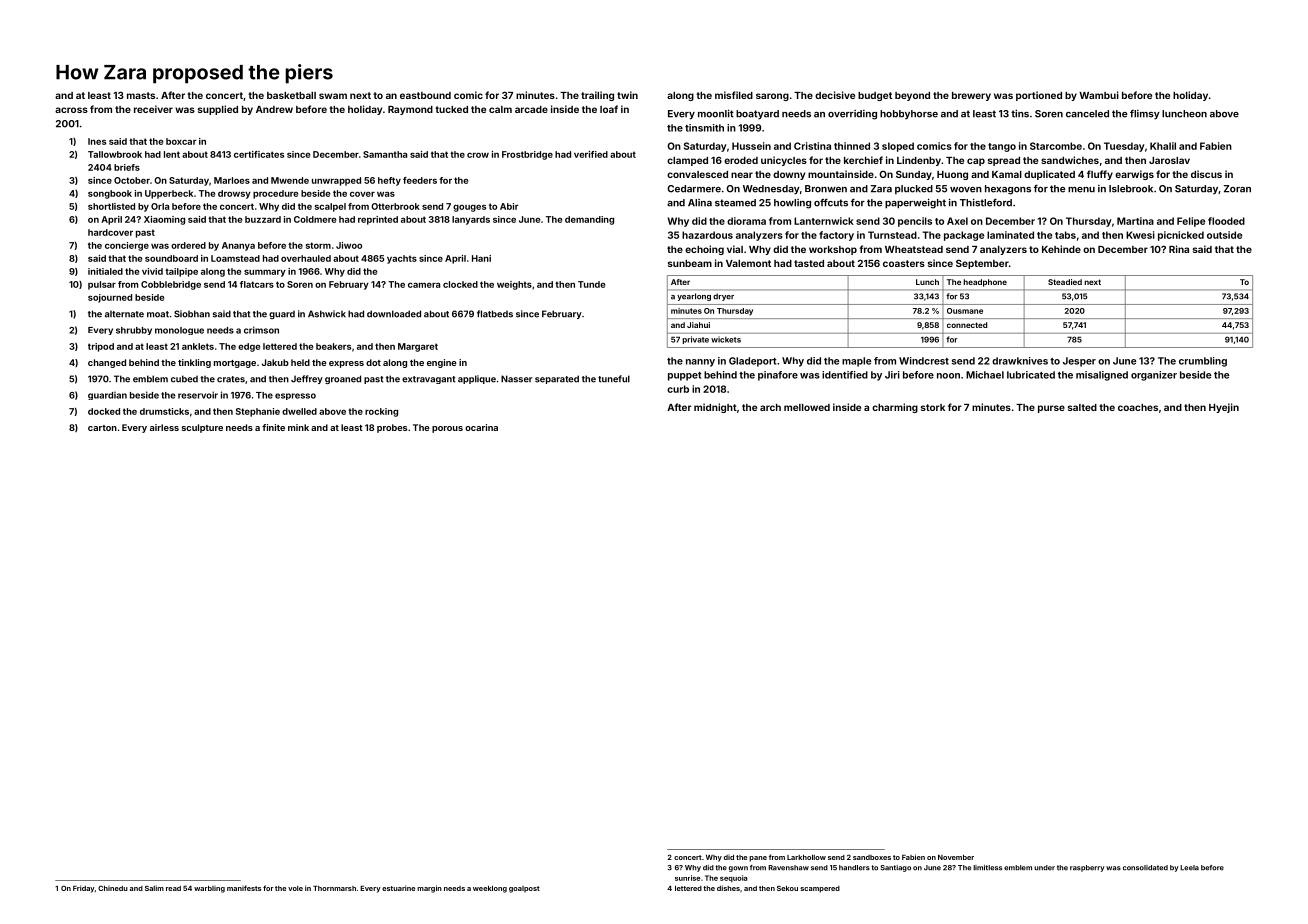 This page has height=924, width=1308. Describe the element at coordinates (820, 889) in the page. I see `scampered` at that location.
